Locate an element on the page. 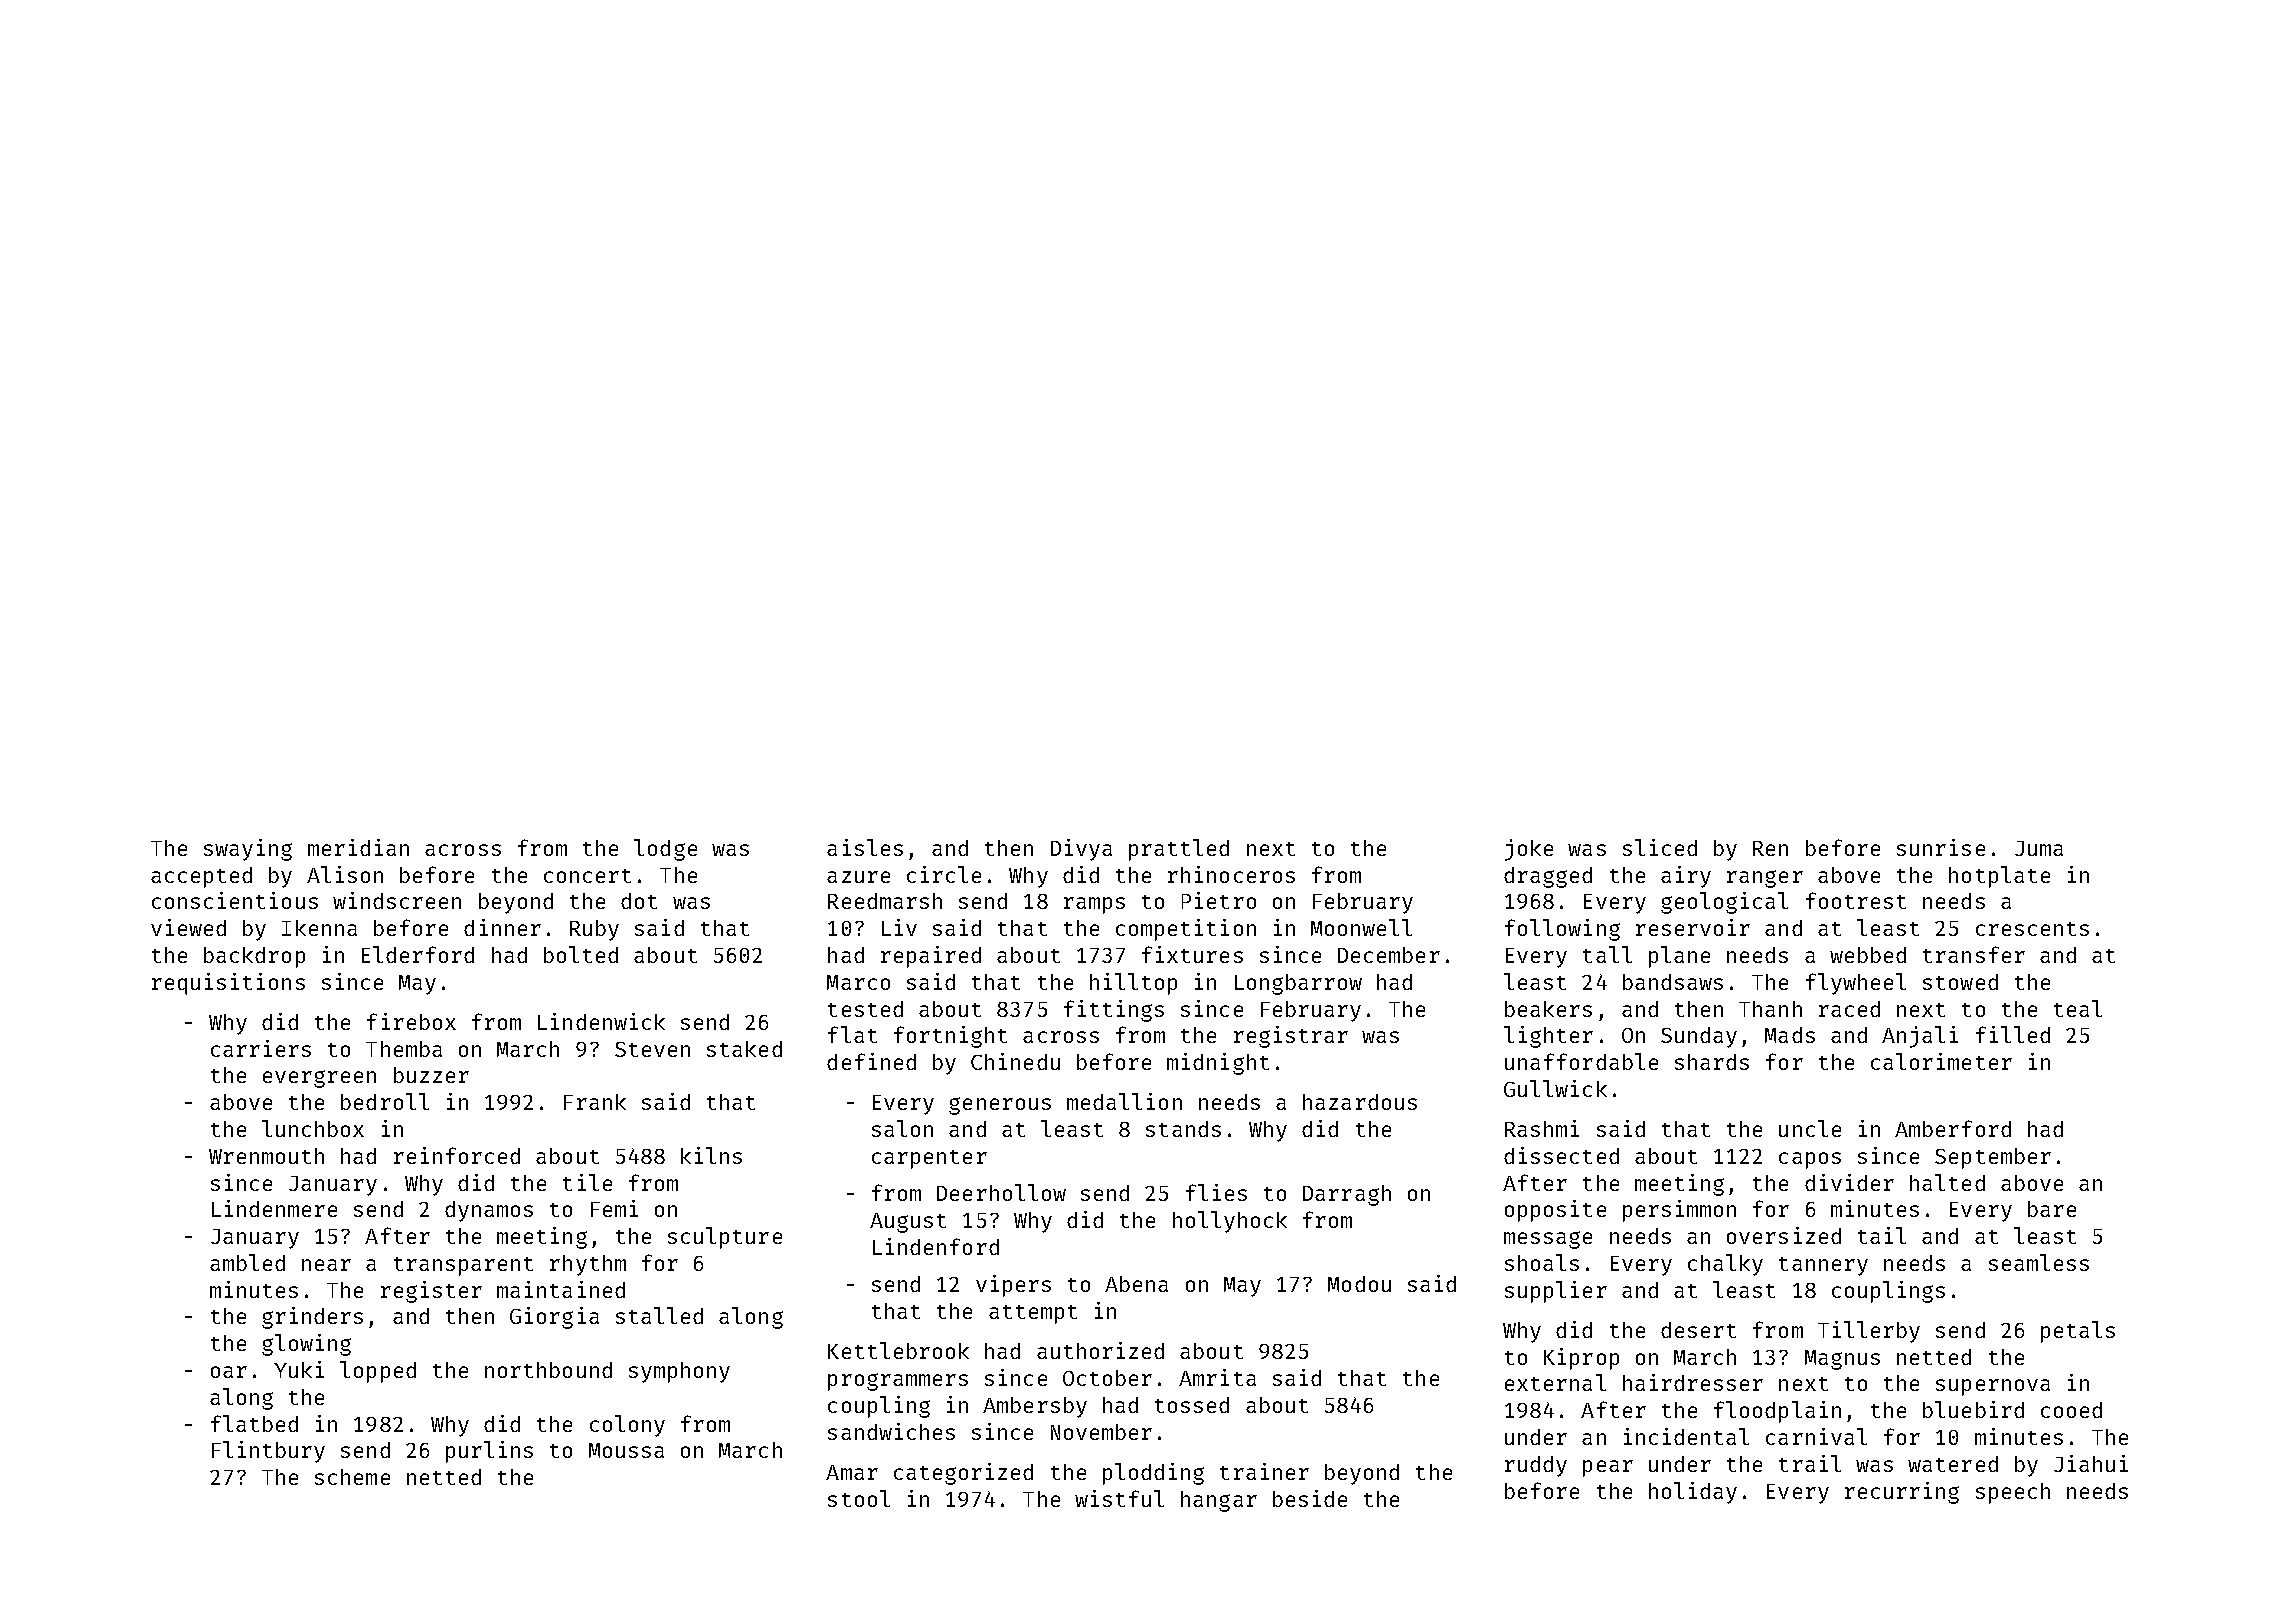  Divya is located at coordinates (1081, 850).
